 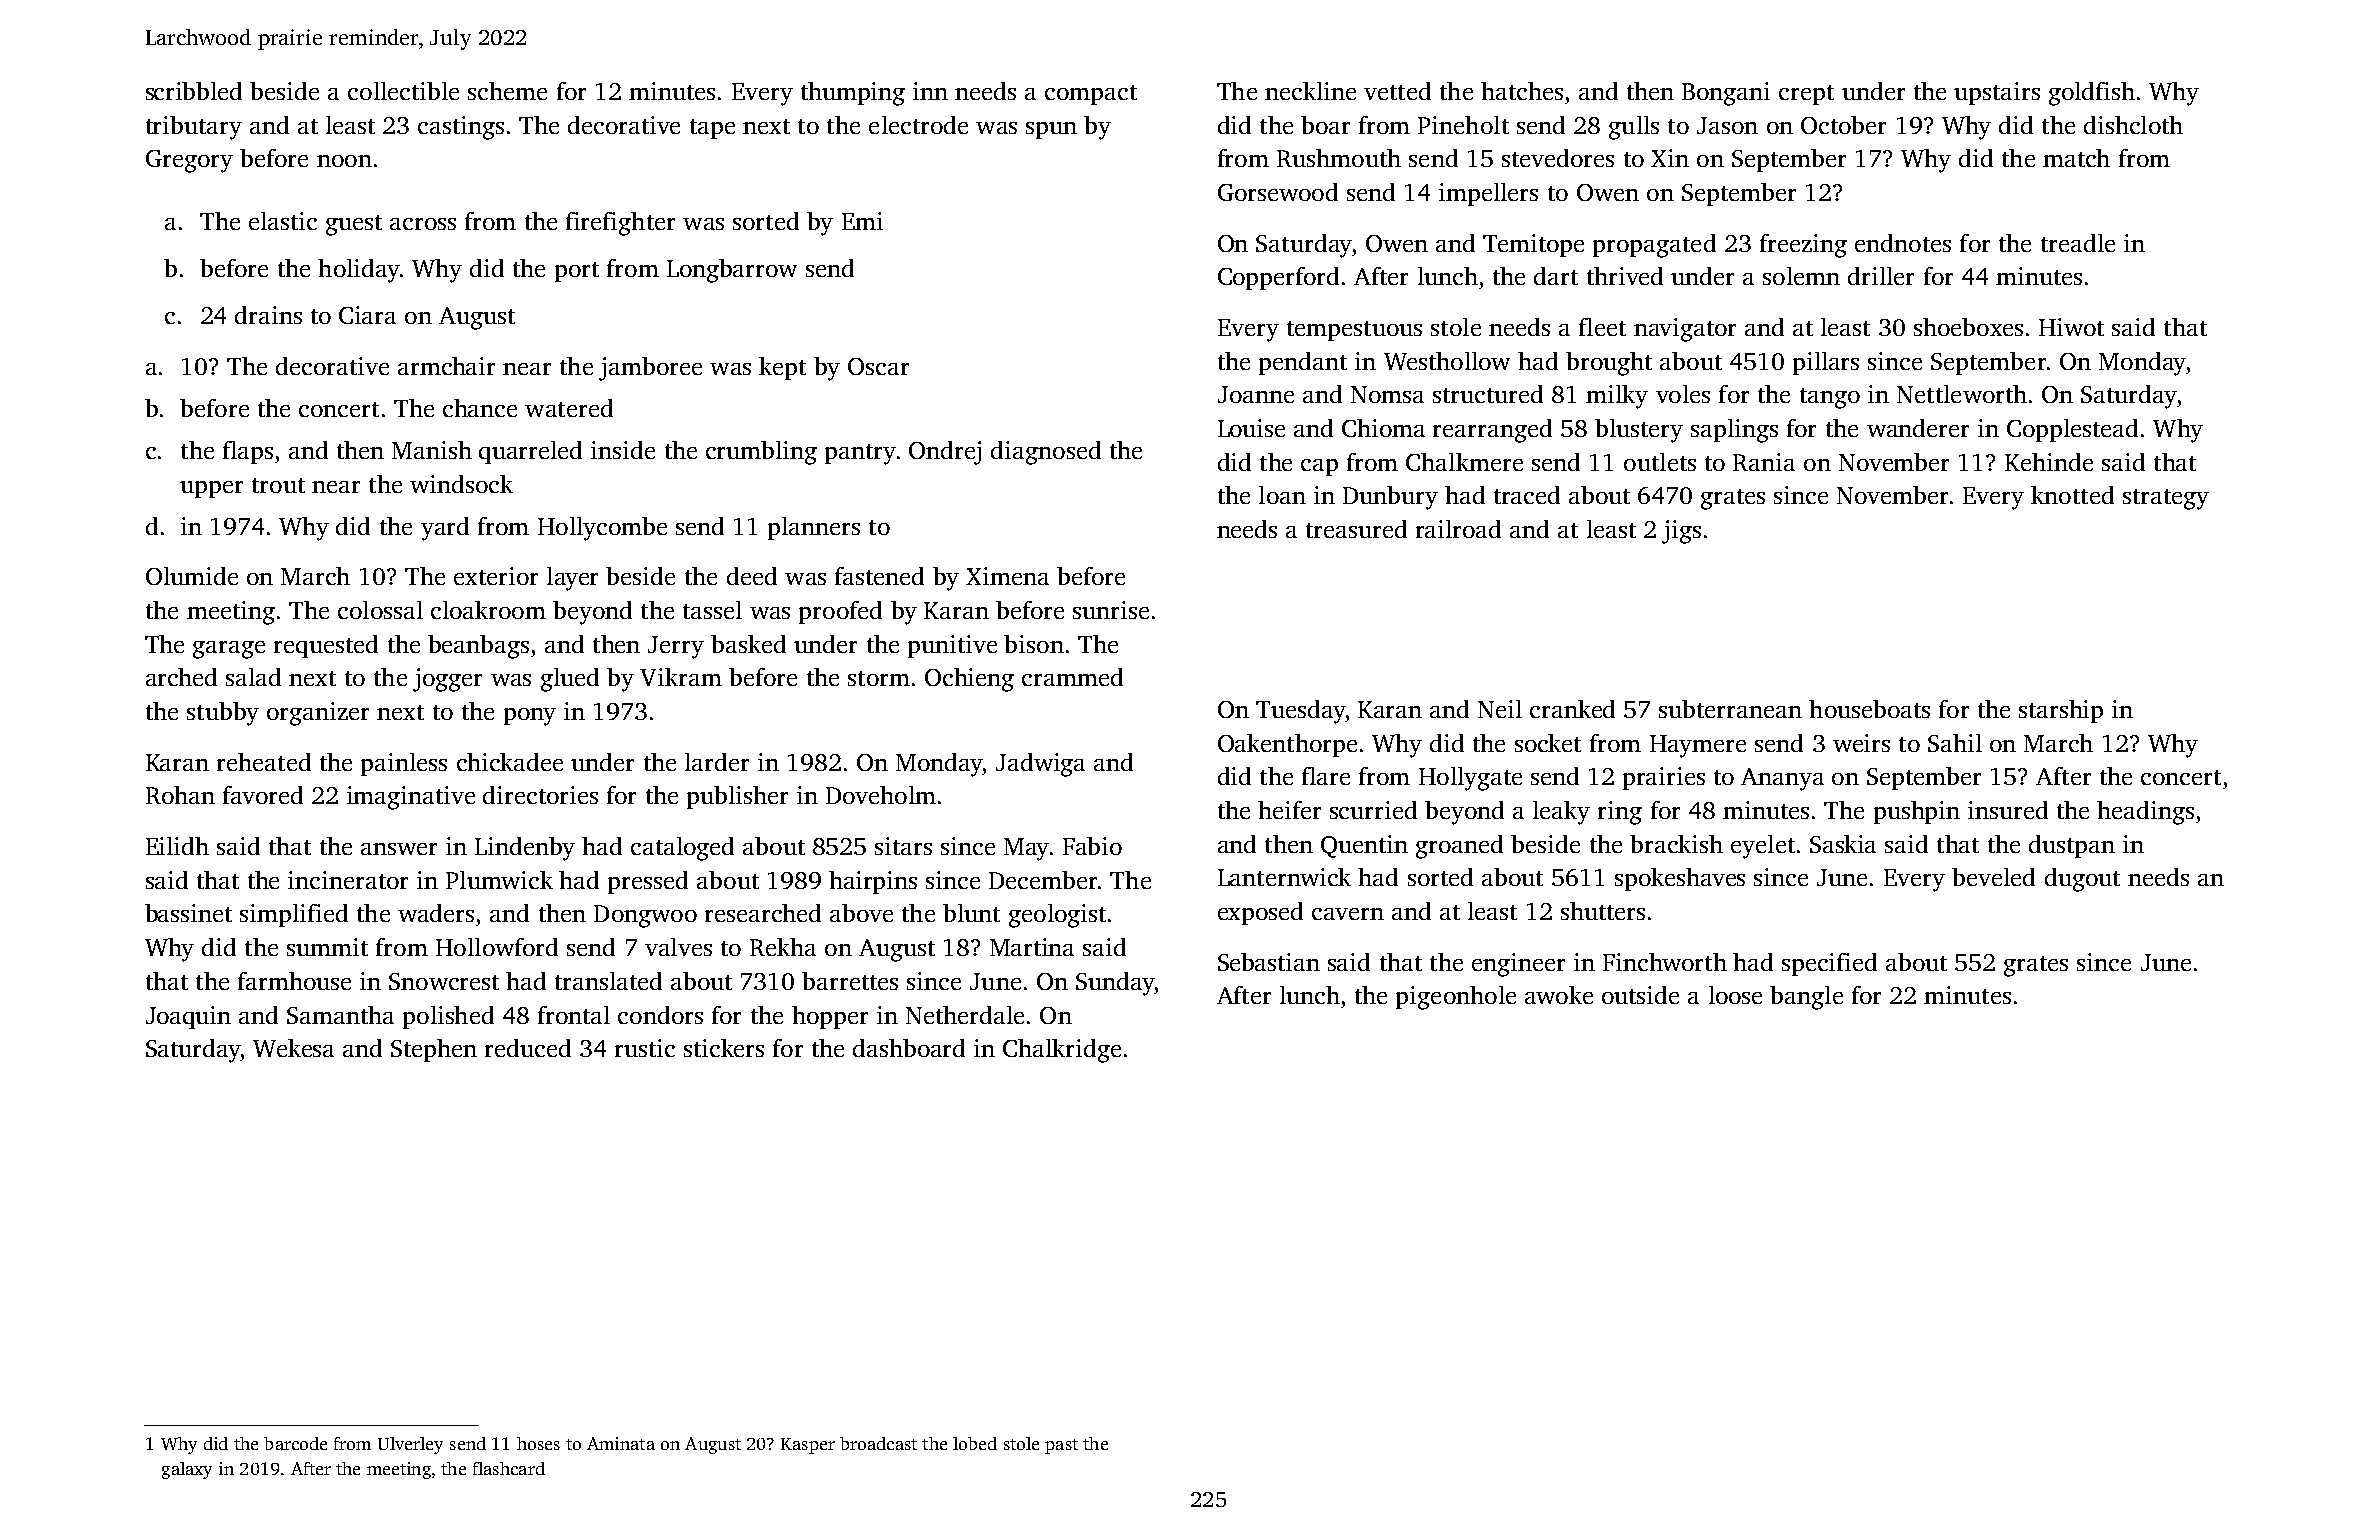 I want to click on geologist, so click(x=1057, y=916).
